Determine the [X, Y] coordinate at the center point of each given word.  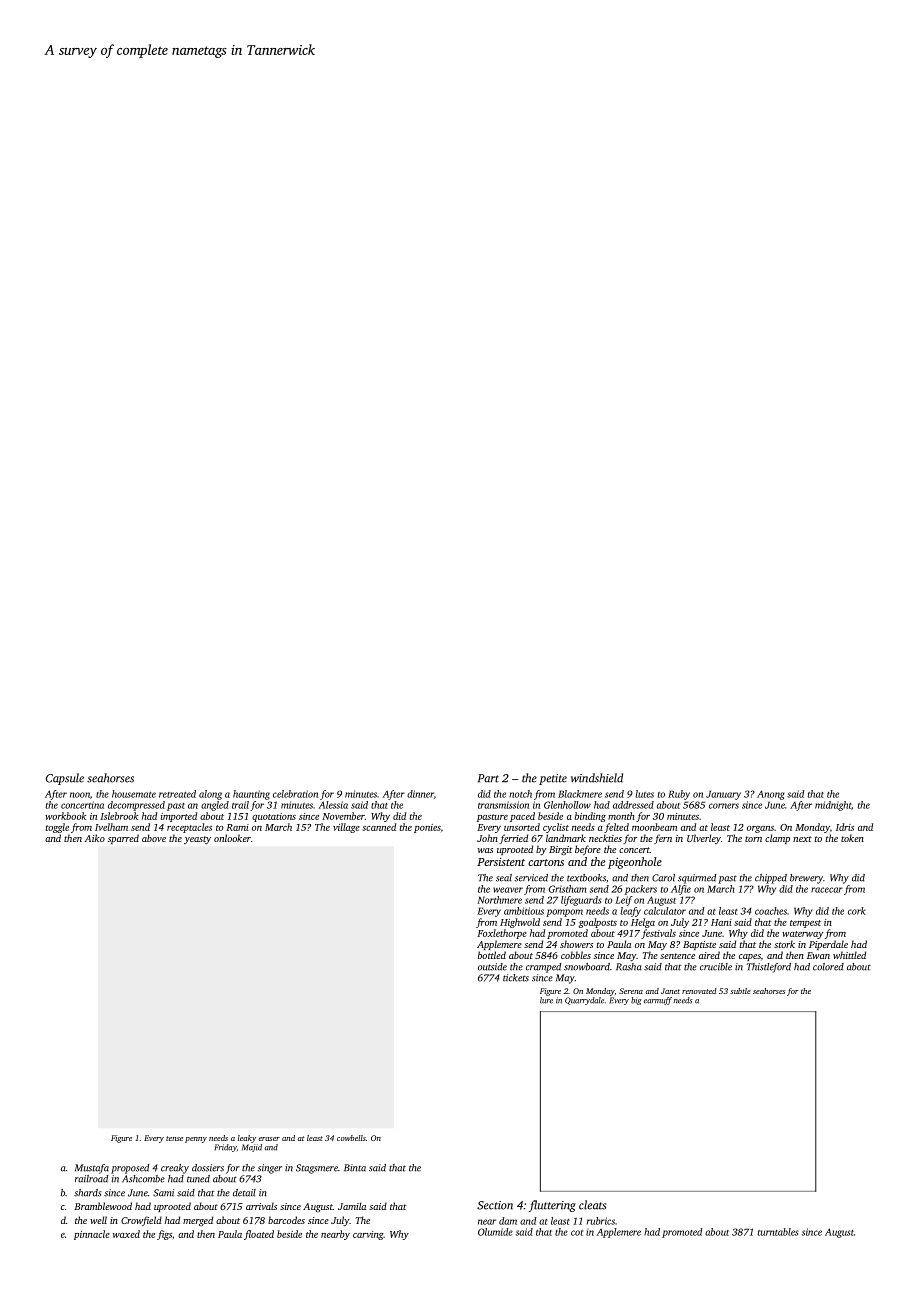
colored [828, 967]
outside [492, 967]
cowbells [351, 1138]
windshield [597, 778]
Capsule [65, 779]
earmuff [658, 1001]
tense [174, 1138]
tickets [516, 978]
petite [553, 779]
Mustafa [92, 1169]
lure [546, 1000]
